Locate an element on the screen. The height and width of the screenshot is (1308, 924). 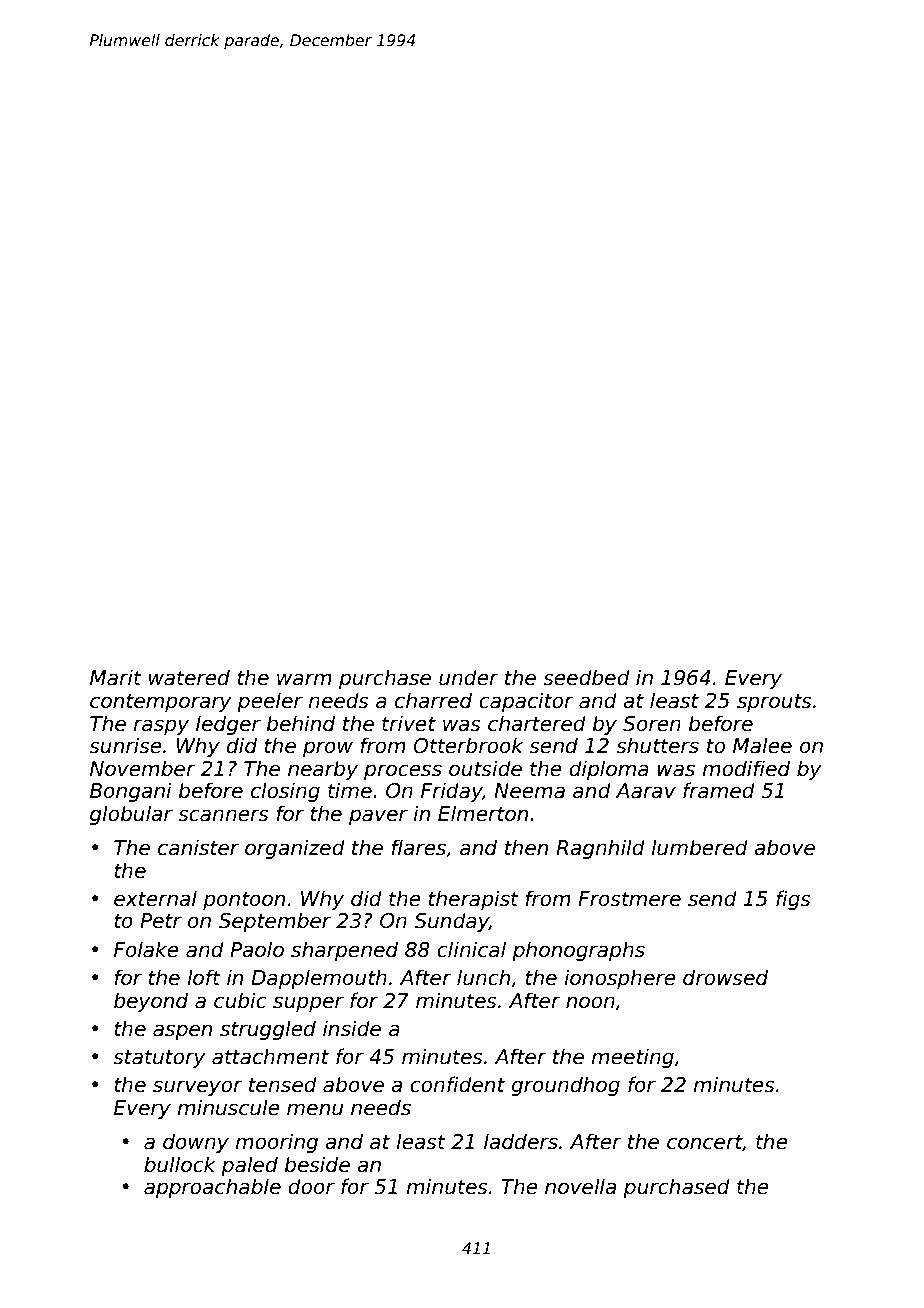
drowsed is located at coordinates (725, 977).
